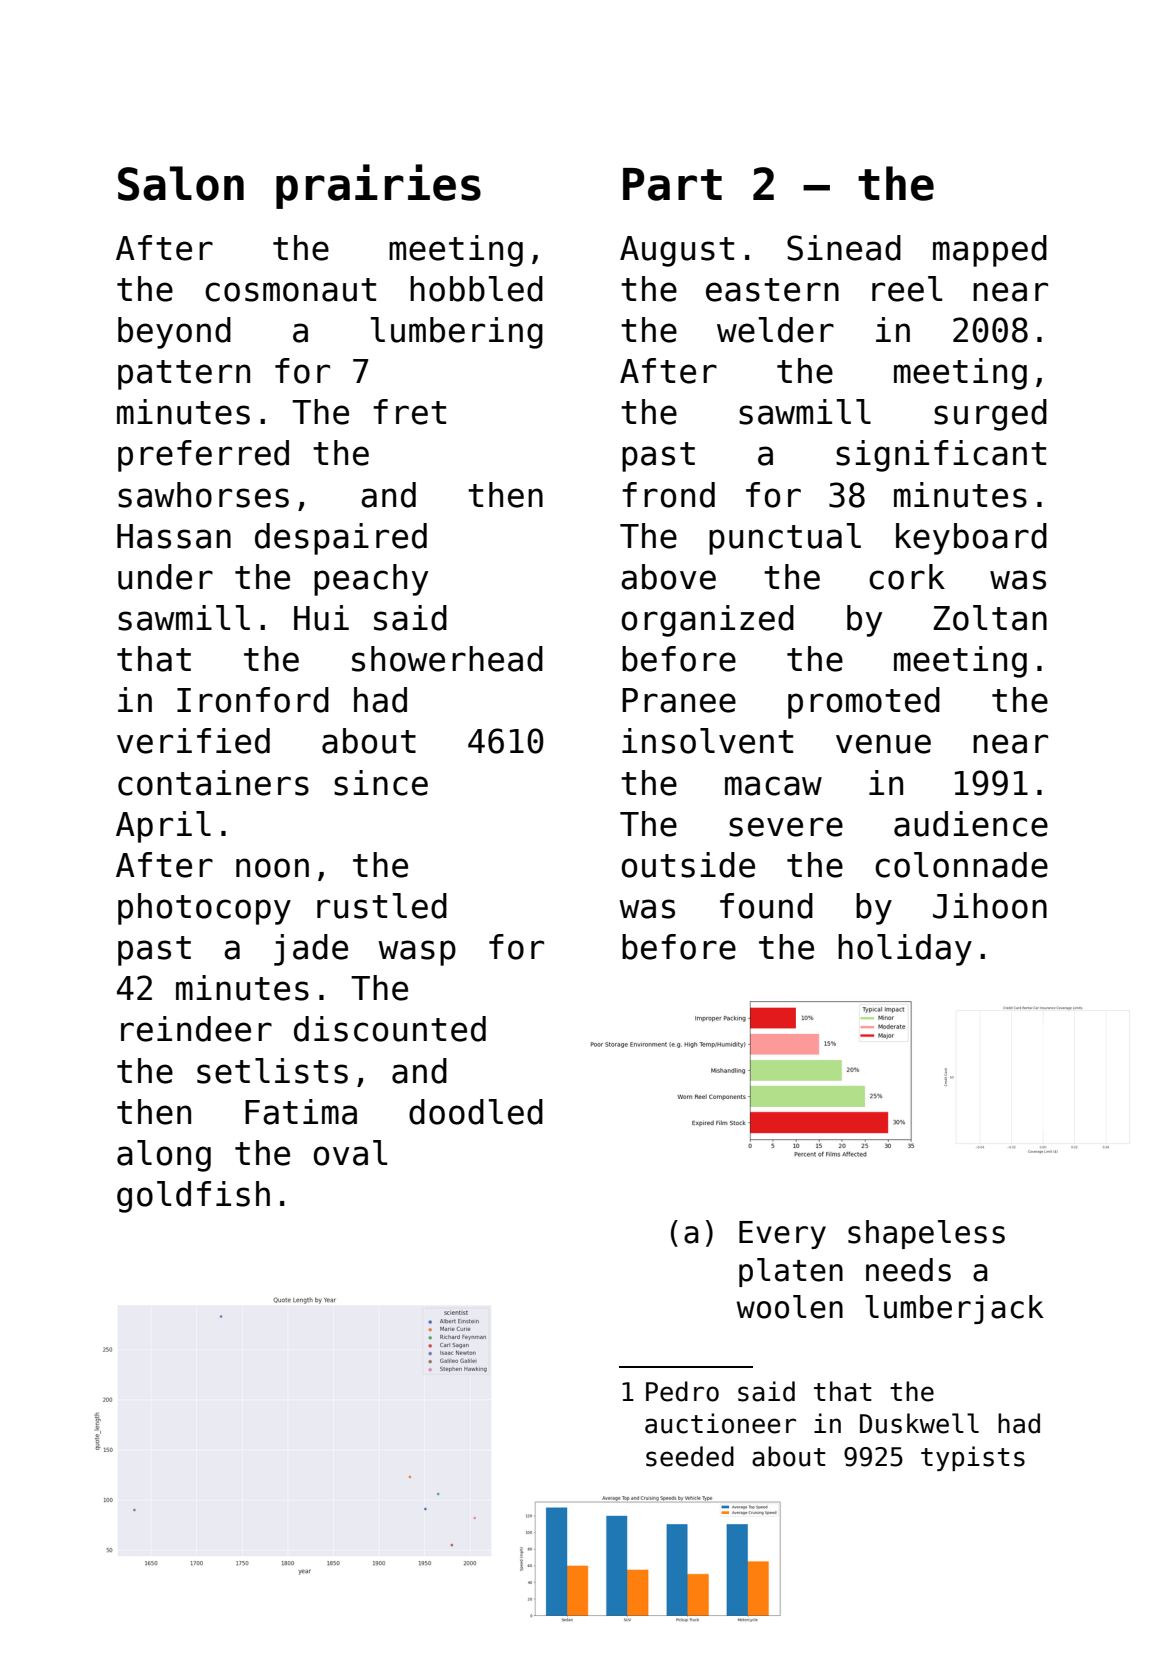 The height and width of the page is (1654, 1165). Describe the element at coordinates (766, 906) in the page. I see `found` at that location.
